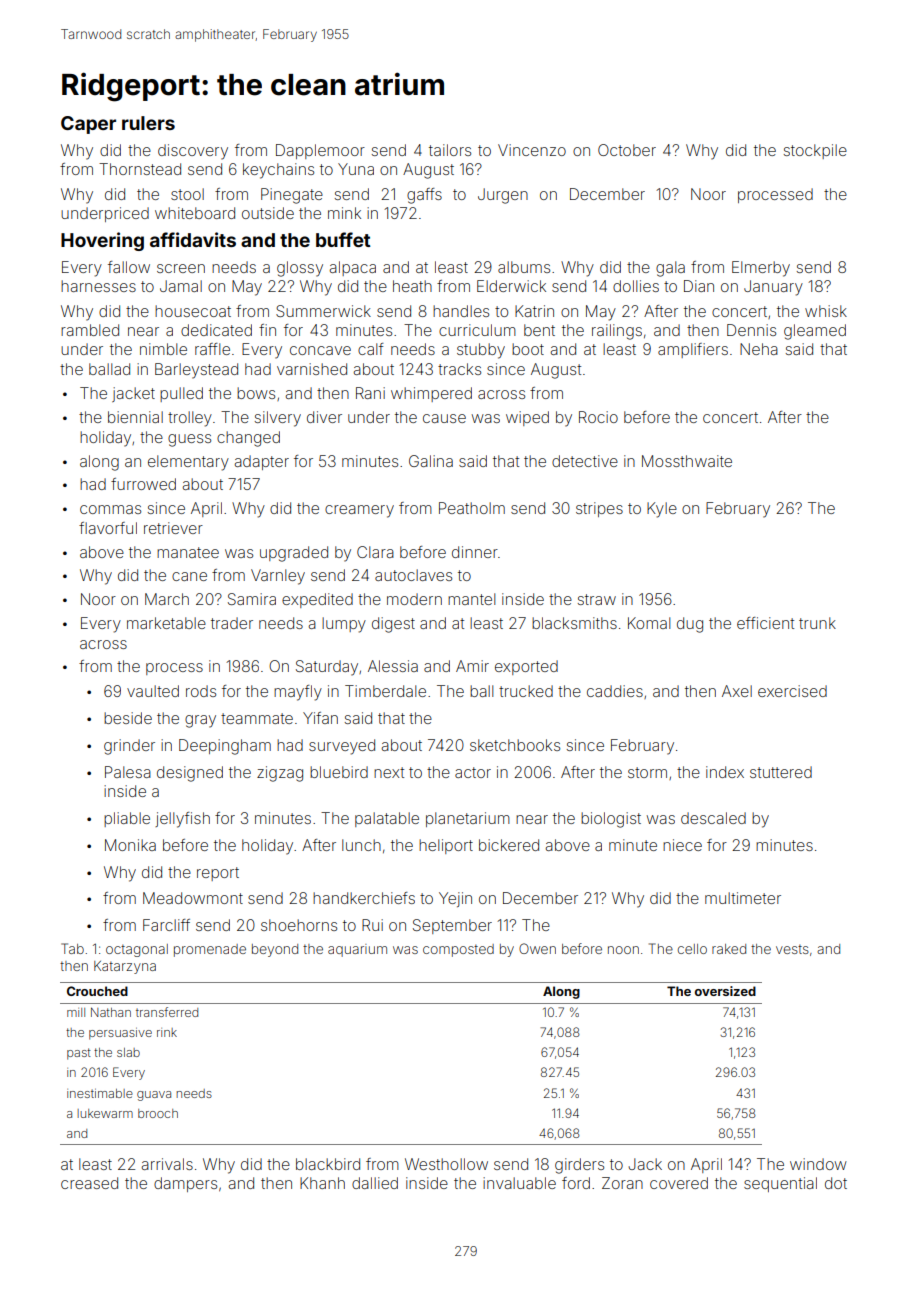  Describe the element at coordinates (792, 691) in the image. I see `exercised` at that location.
